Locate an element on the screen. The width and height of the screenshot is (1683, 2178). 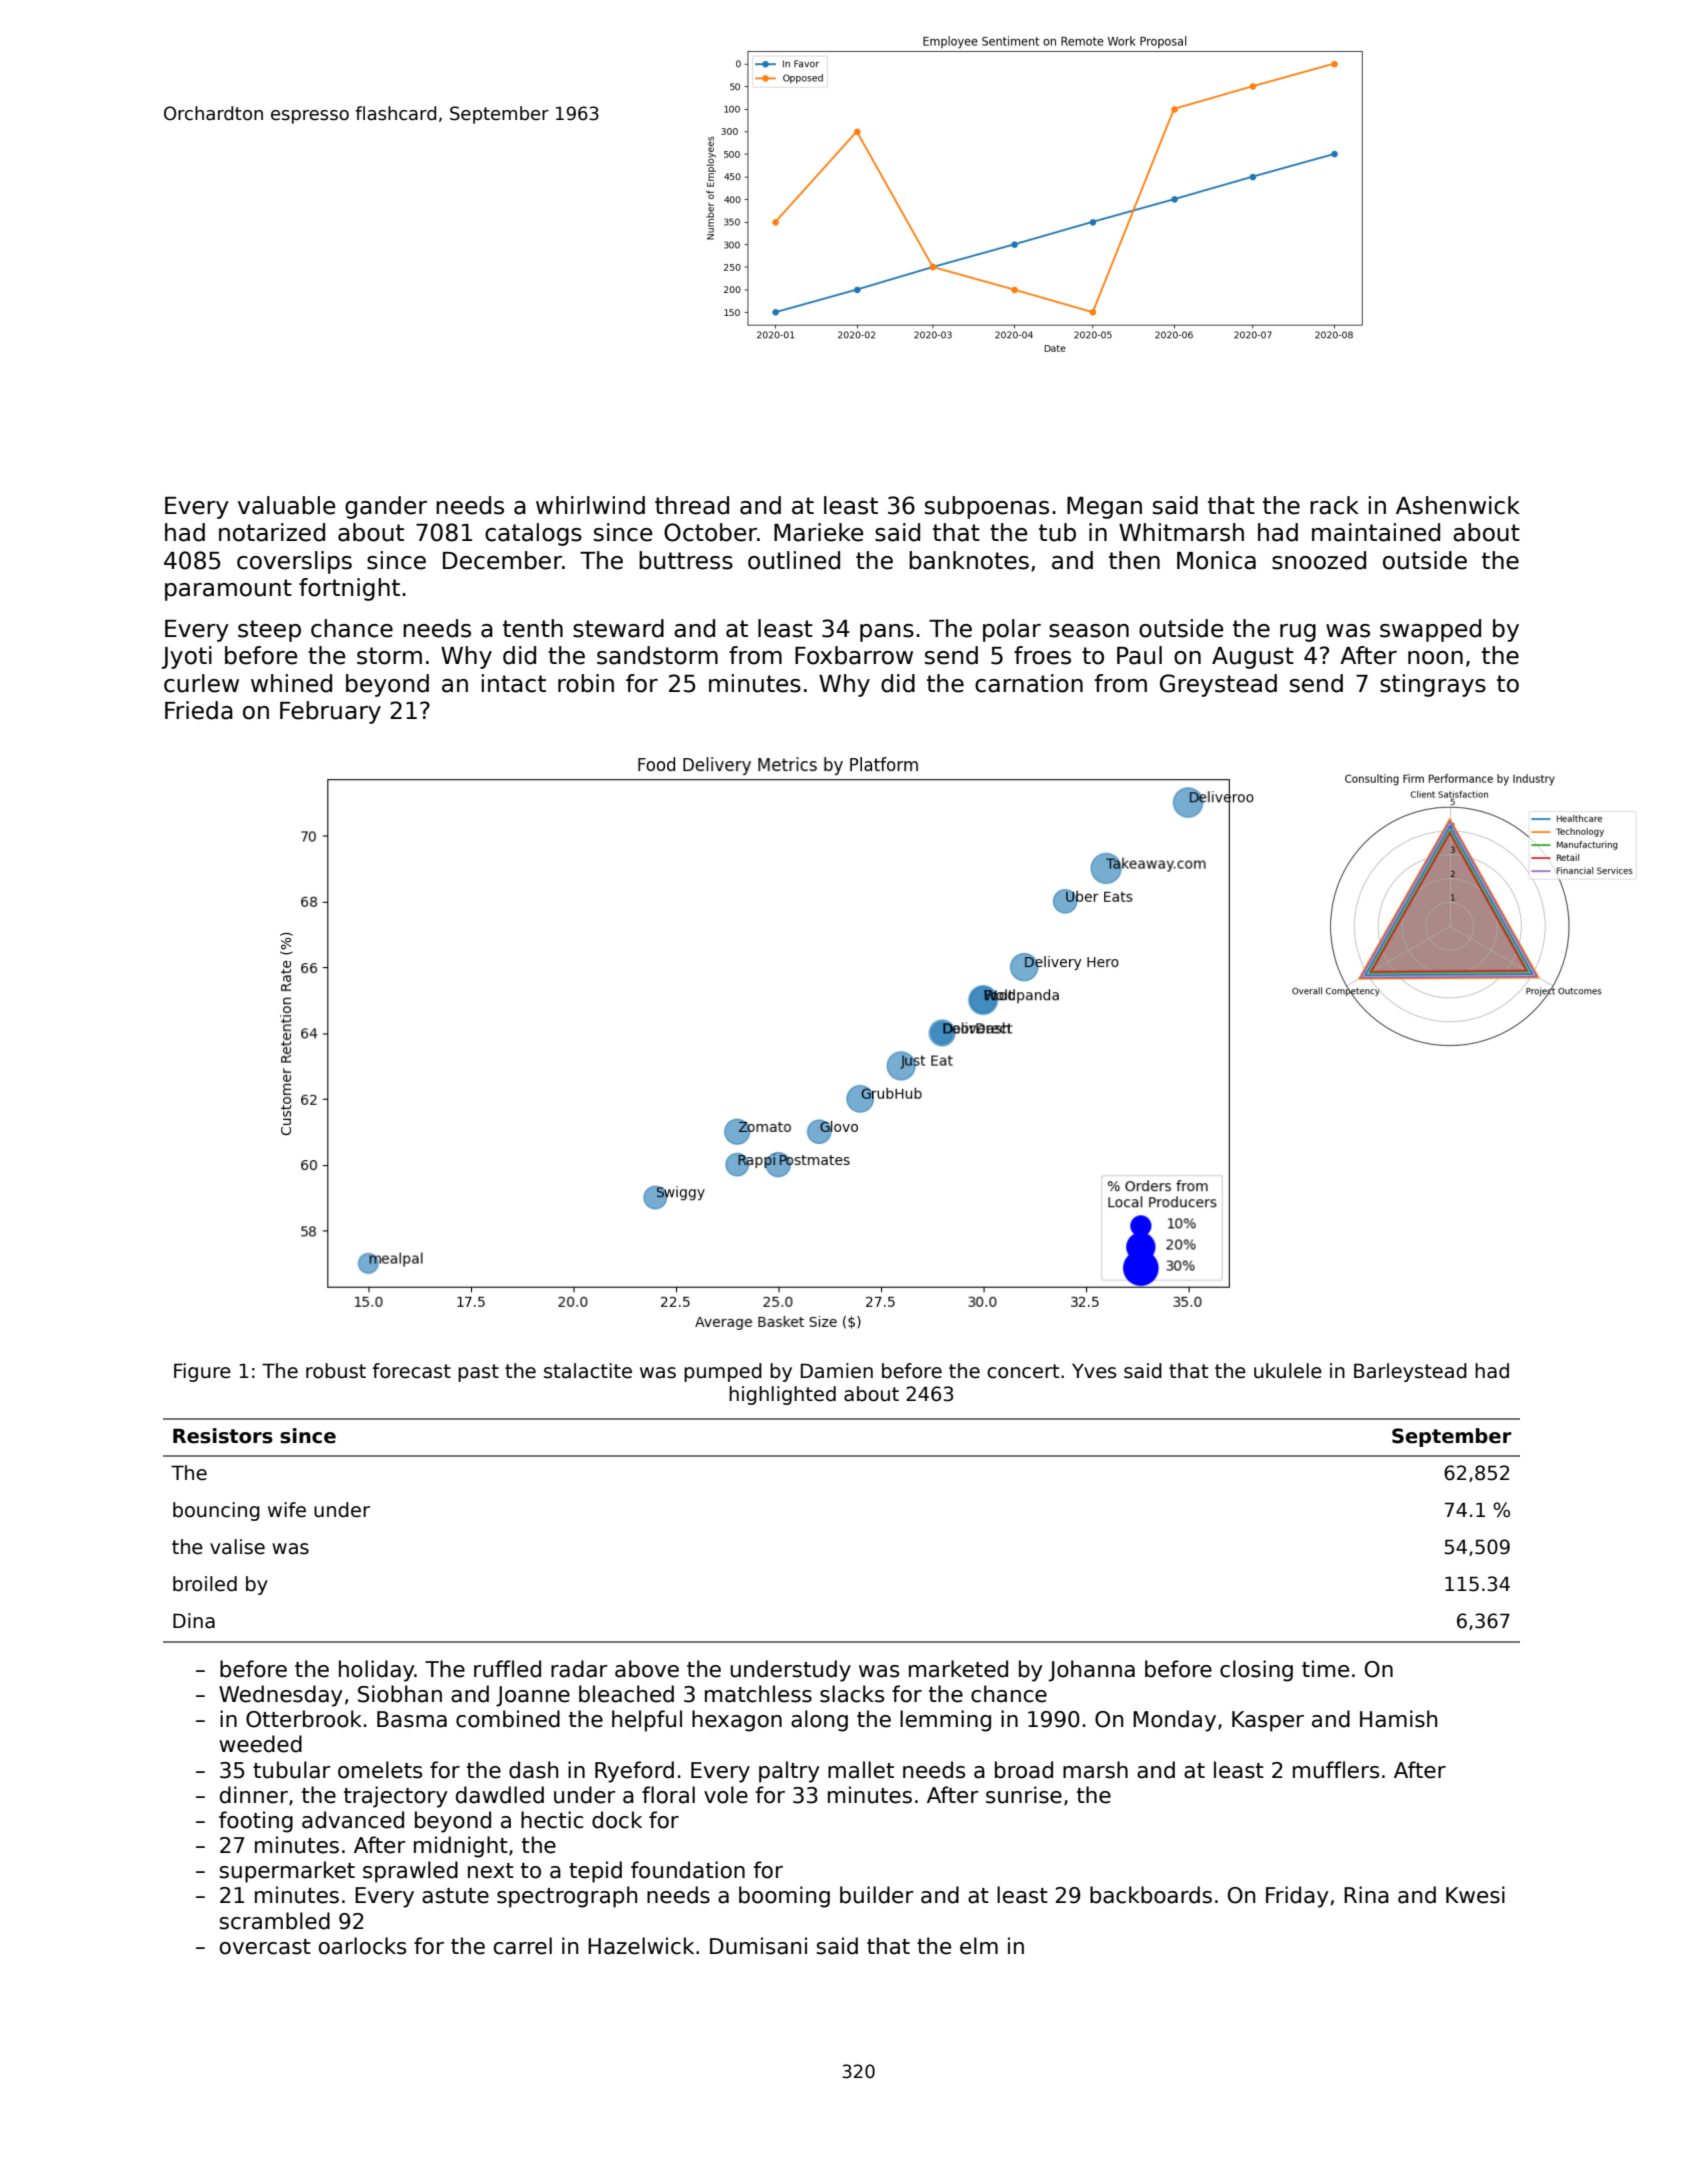
Megan is located at coordinates (1104, 508).
